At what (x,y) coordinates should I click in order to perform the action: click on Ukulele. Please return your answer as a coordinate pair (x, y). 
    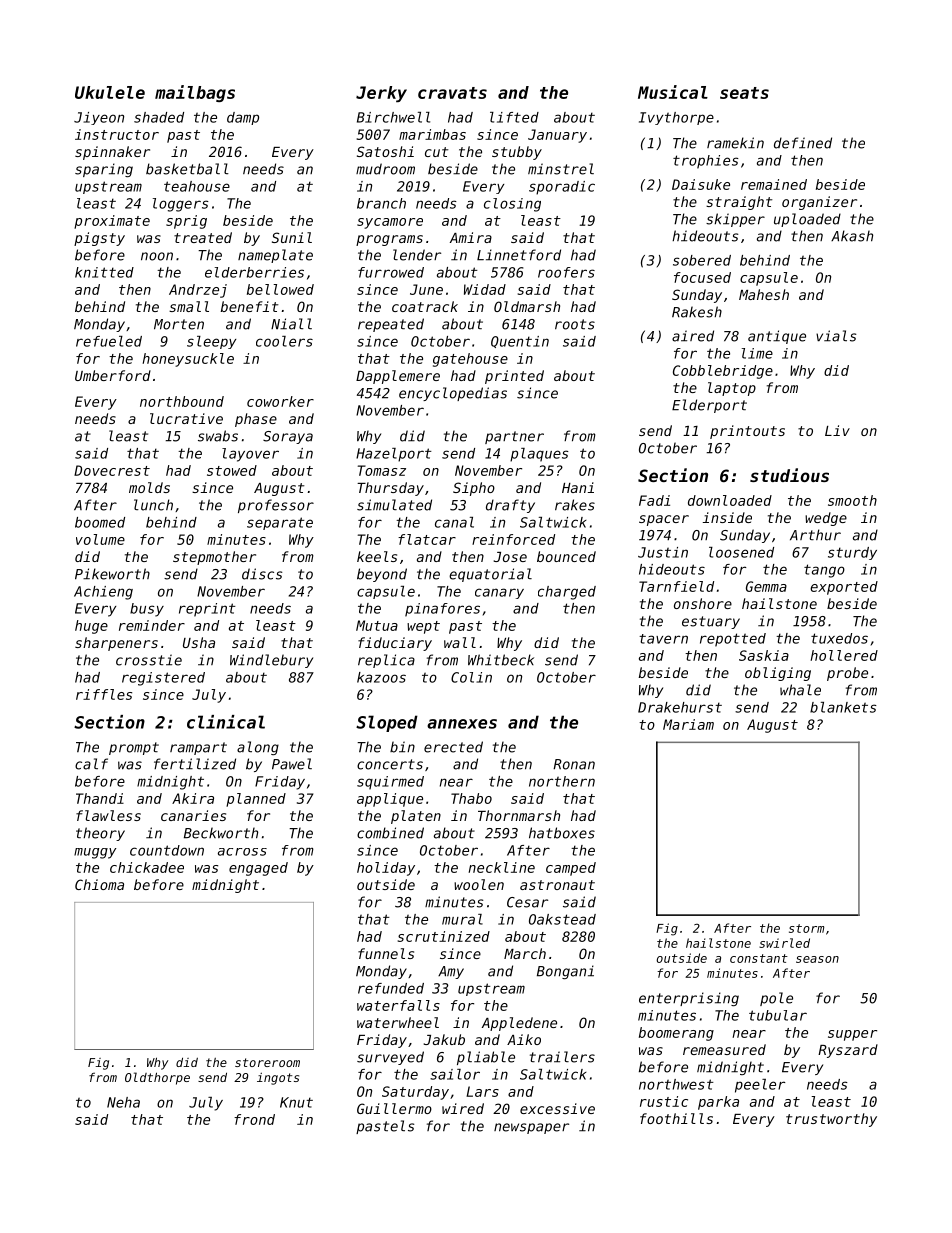
    Looking at the image, I should click on (110, 92).
